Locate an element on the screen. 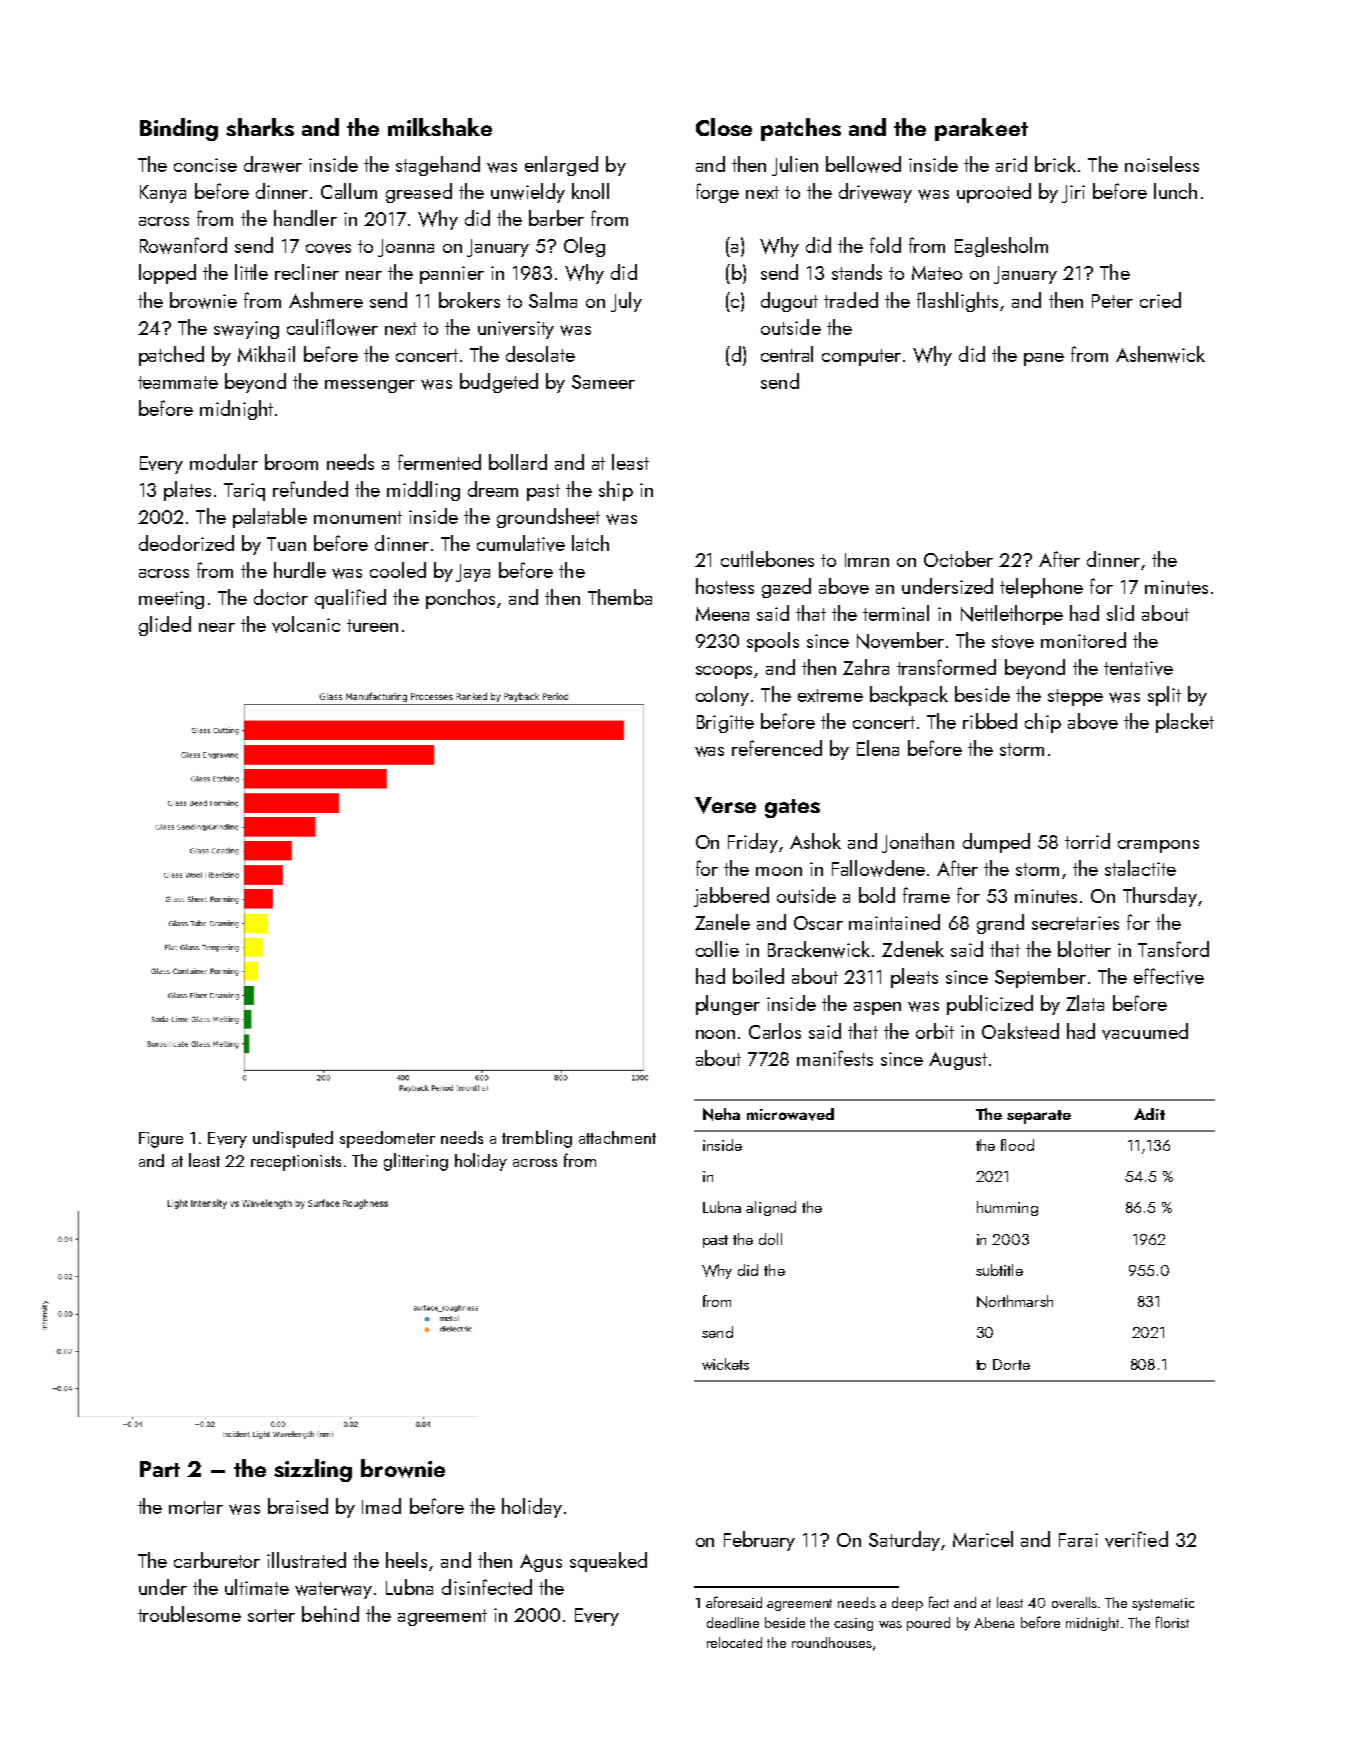 This screenshot has width=1353, height=1751. sharks is located at coordinates (260, 127).
